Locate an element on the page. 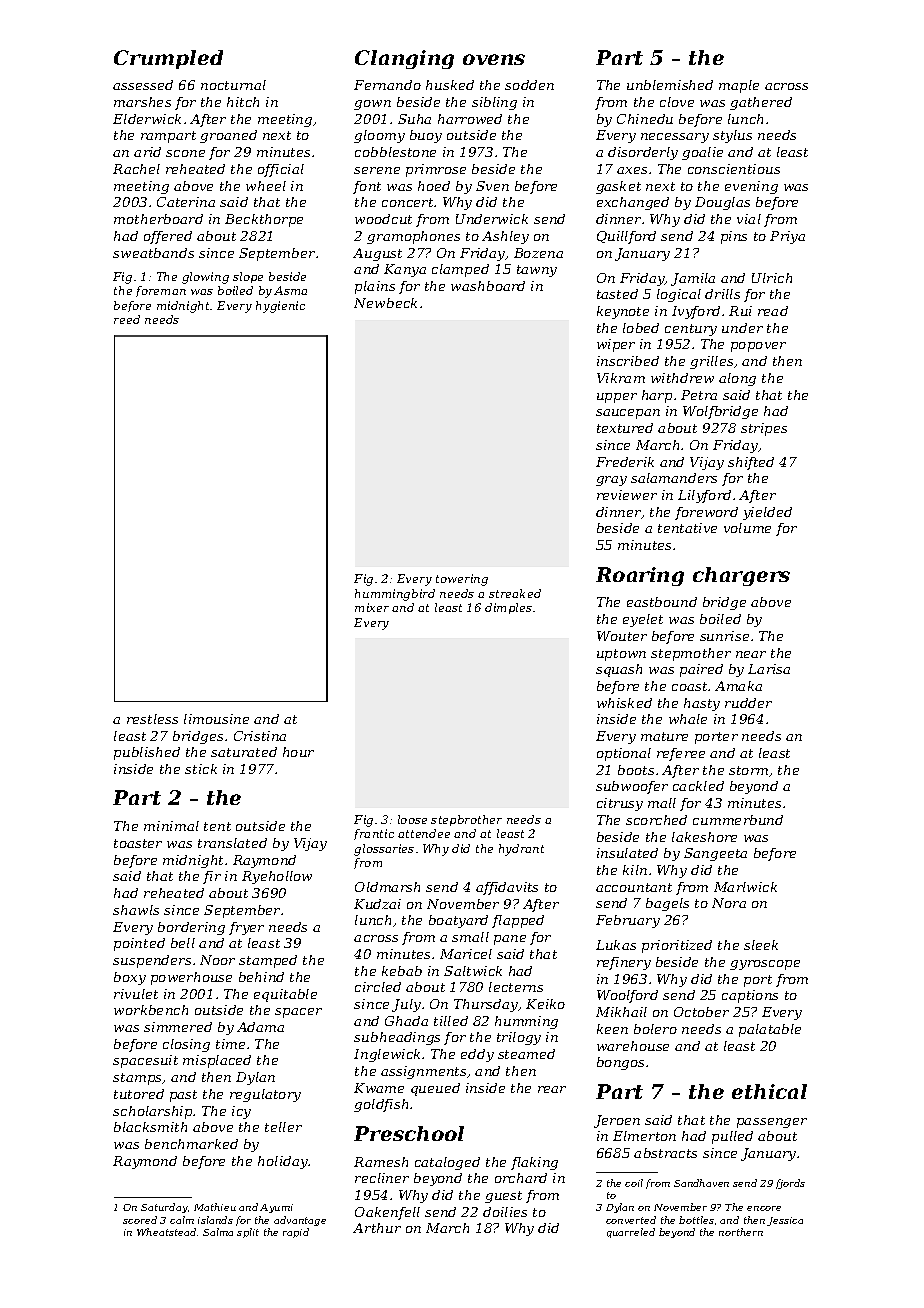  mixer is located at coordinates (372, 607).
